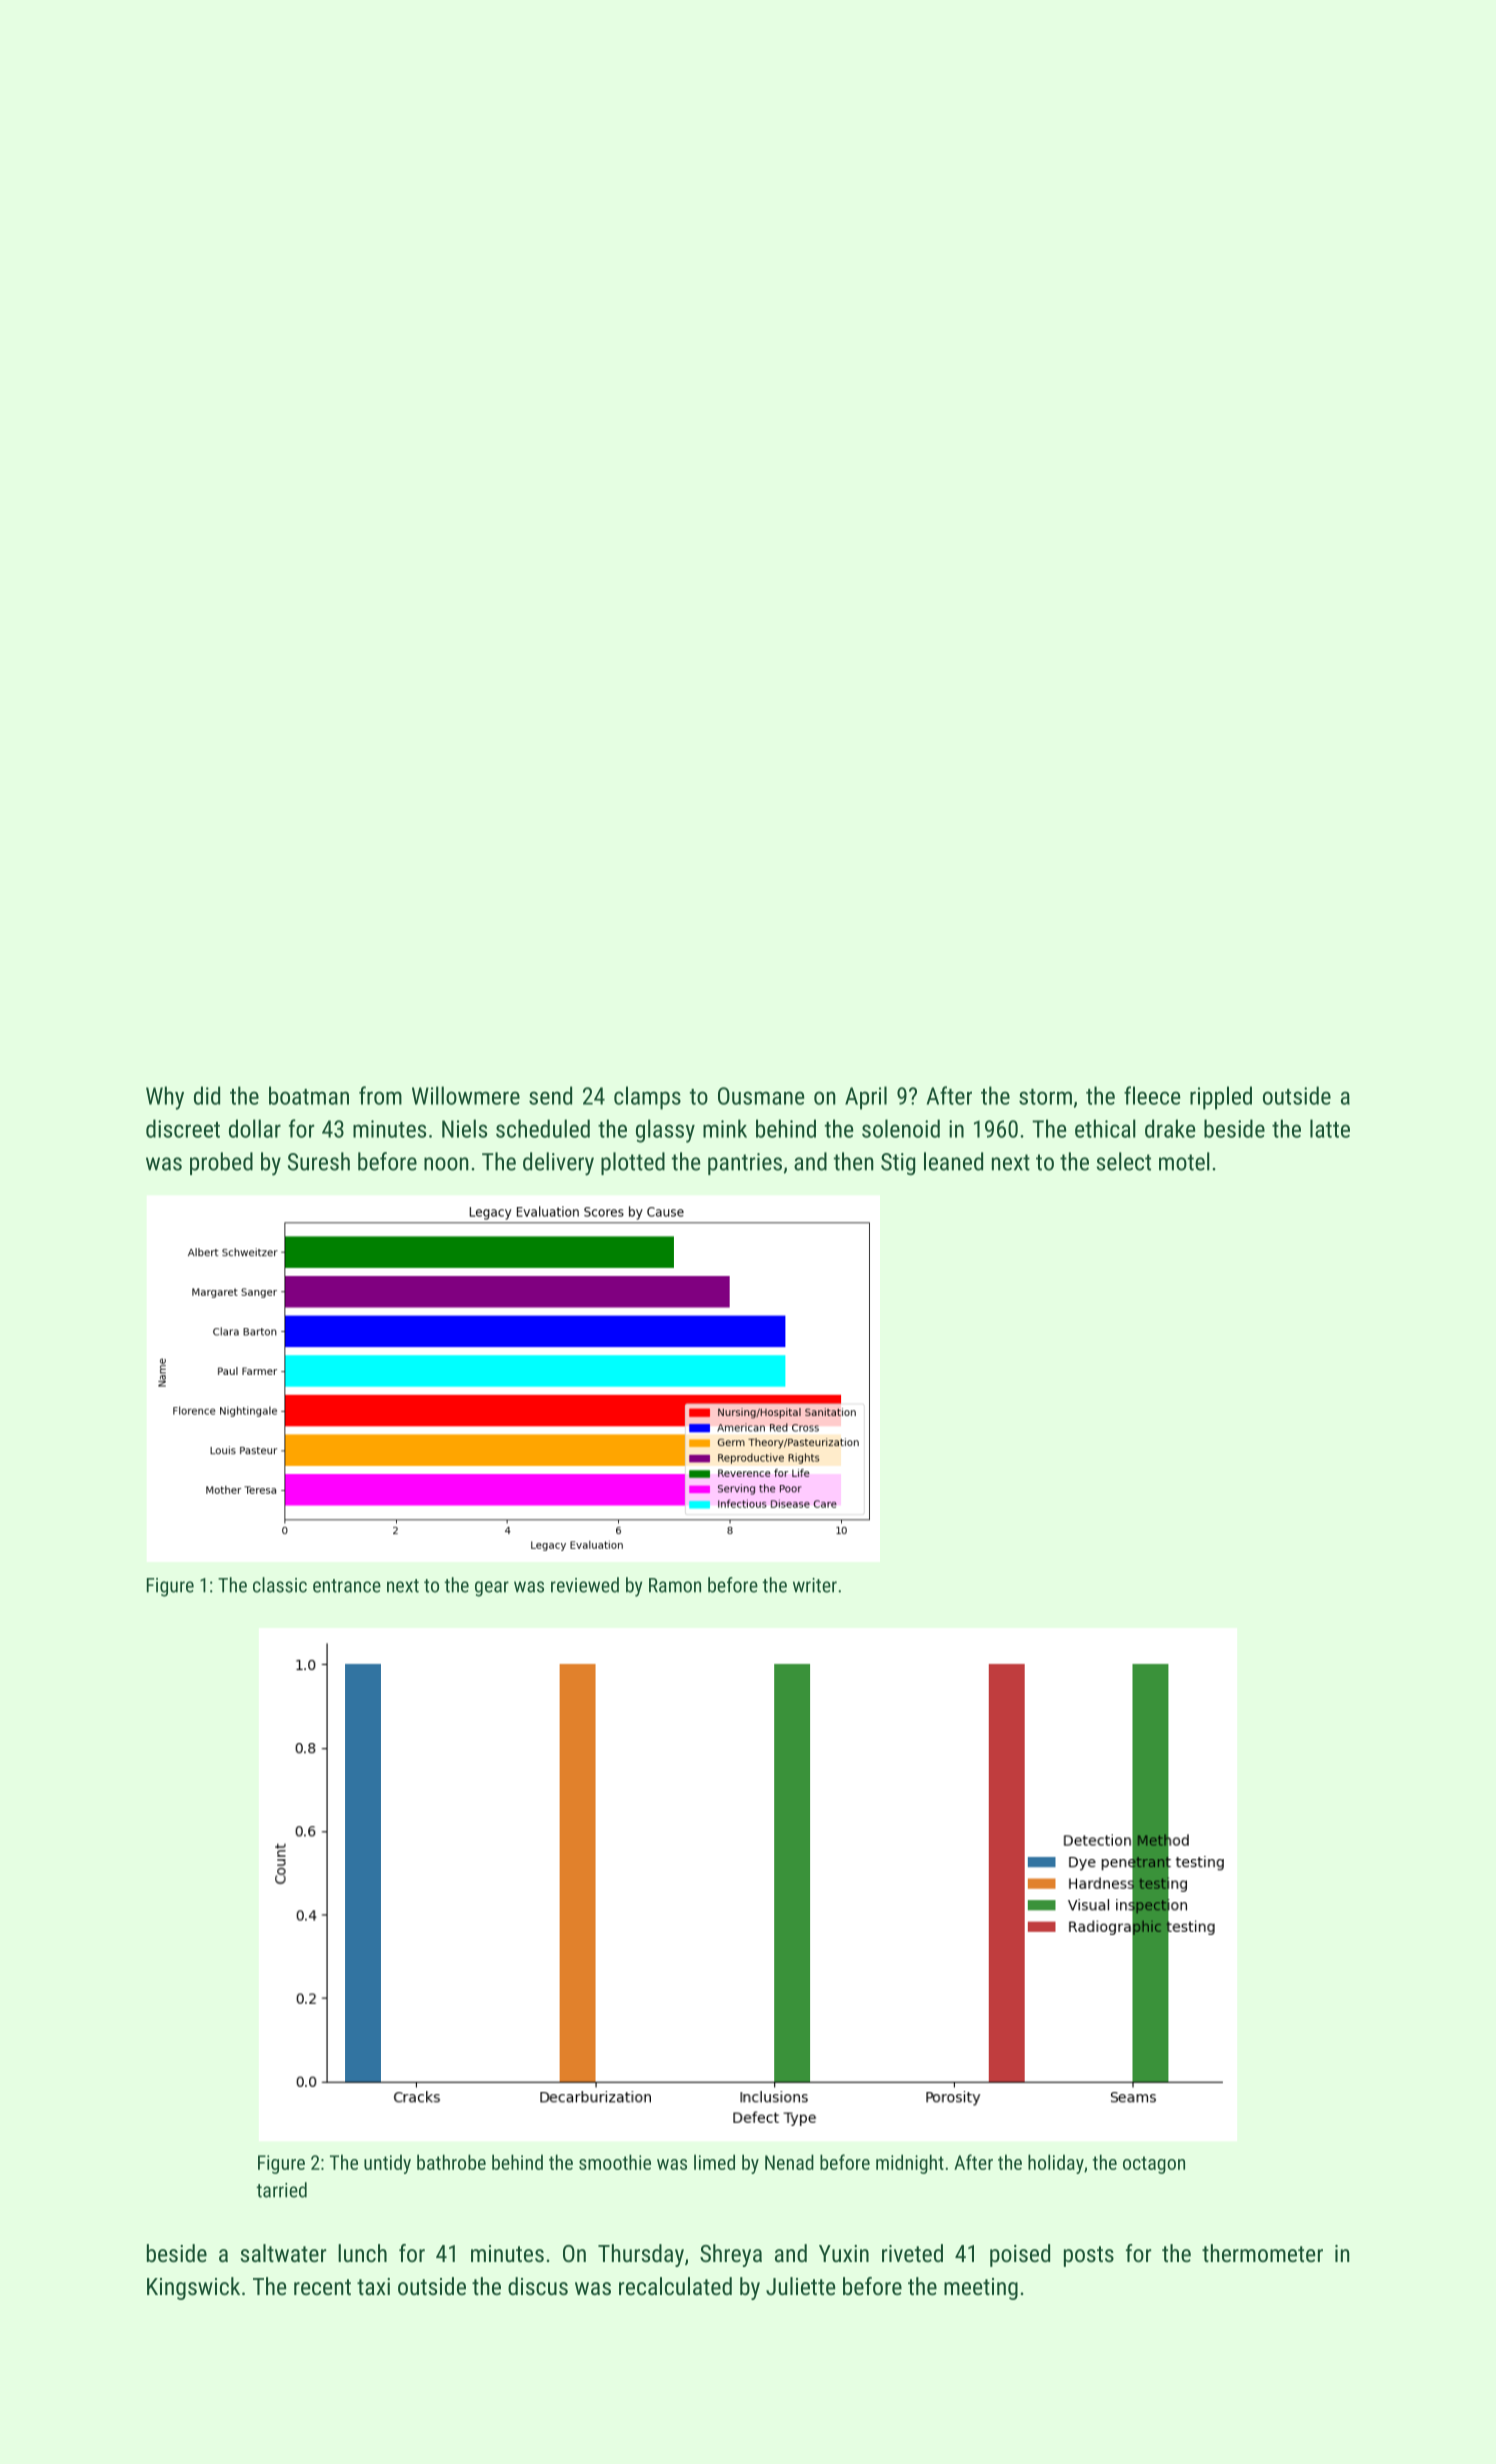 The image size is (1496, 2464). Describe the element at coordinates (387, 2164) in the screenshot. I see `untidy` at that location.
